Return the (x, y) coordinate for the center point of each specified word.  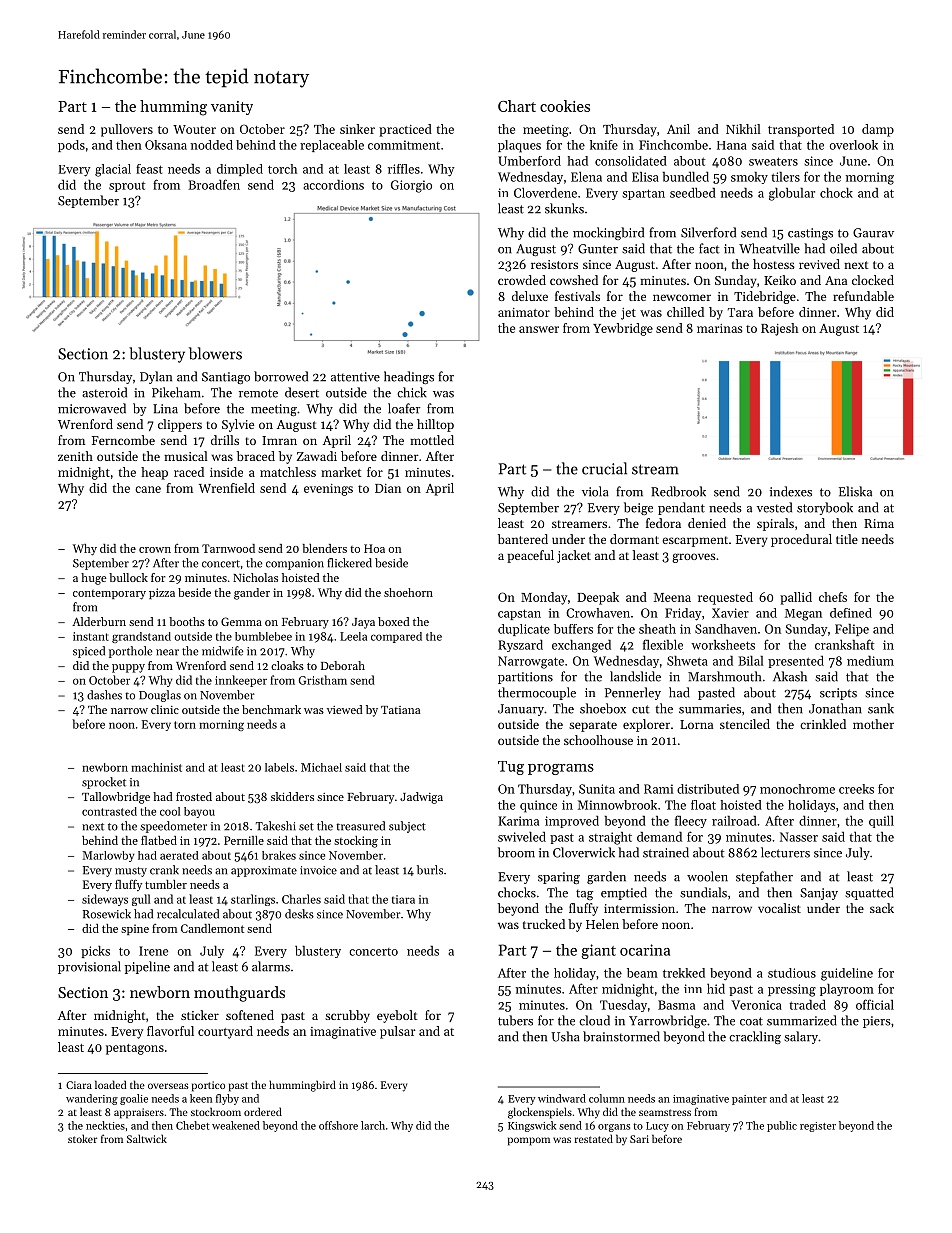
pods (71, 146)
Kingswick (532, 1126)
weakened (236, 1125)
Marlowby (108, 856)
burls (430, 870)
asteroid (104, 392)
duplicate (524, 630)
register (818, 1127)
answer (539, 329)
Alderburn (99, 621)
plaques (519, 146)
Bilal (750, 661)
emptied (624, 893)
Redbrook (678, 491)
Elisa (645, 177)
